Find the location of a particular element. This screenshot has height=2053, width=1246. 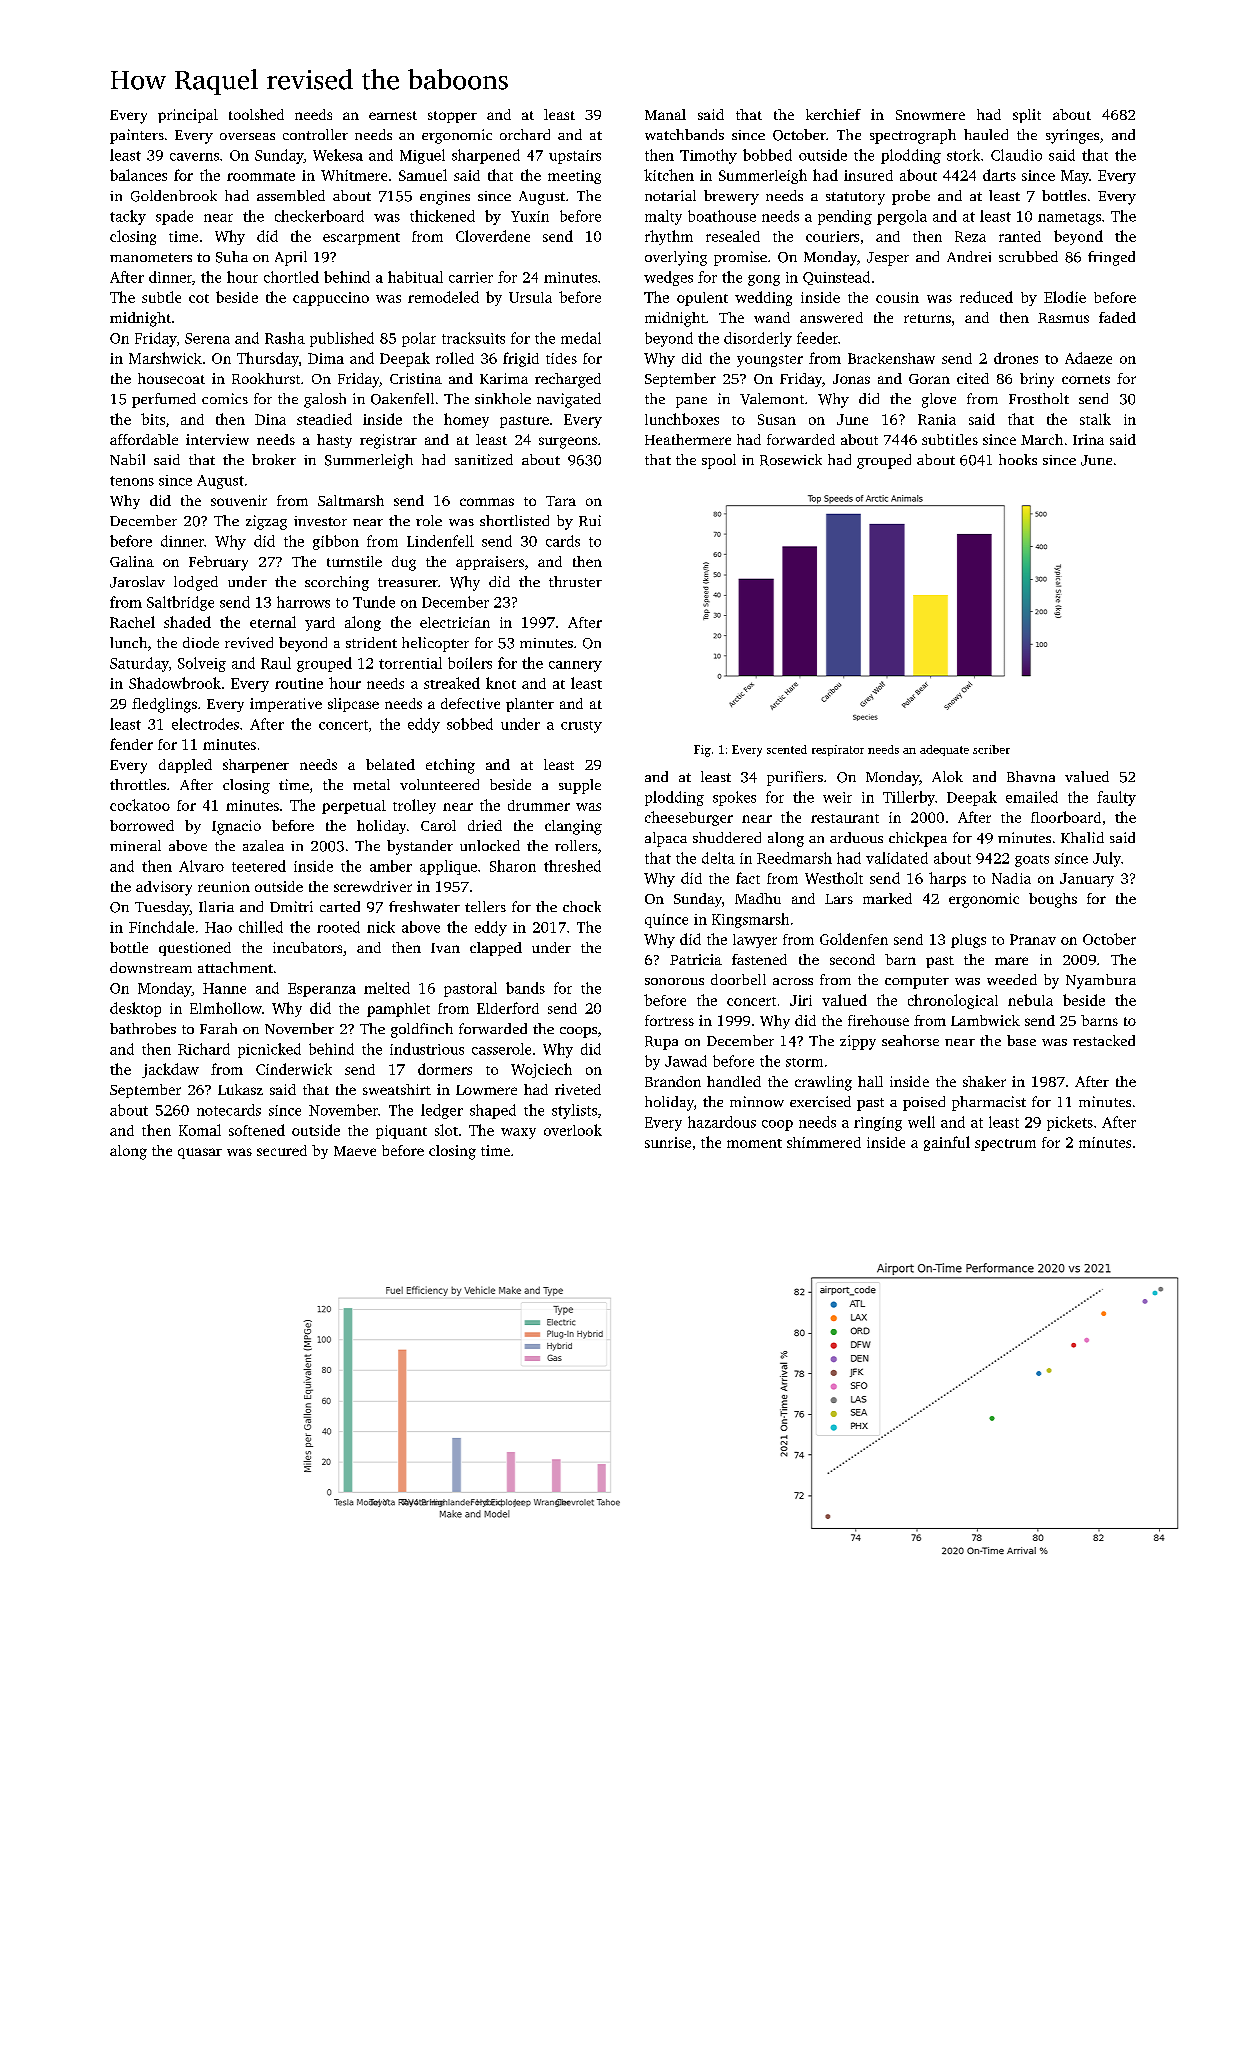

scriber is located at coordinates (991, 749).
